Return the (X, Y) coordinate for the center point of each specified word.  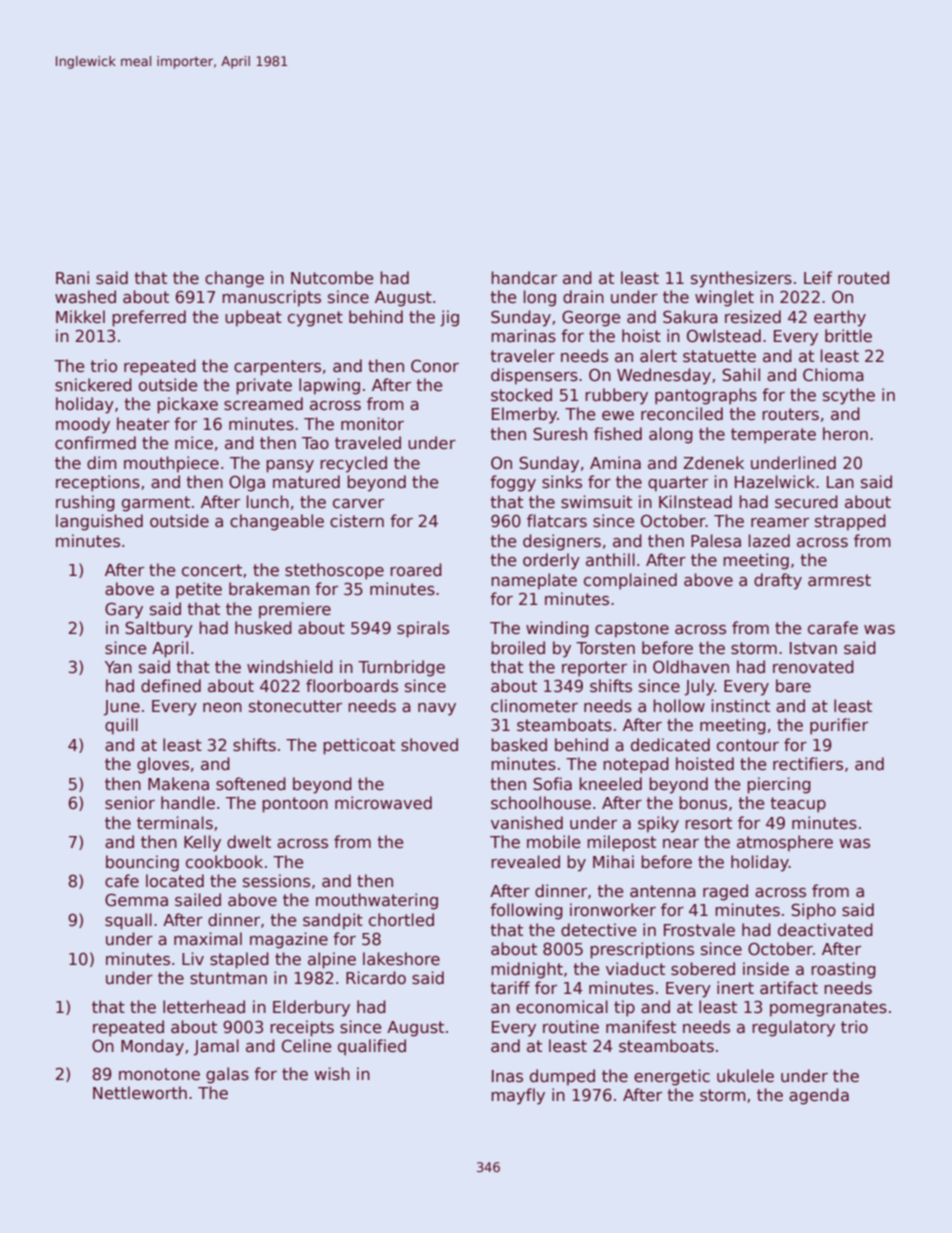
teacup (798, 805)
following (526, 911)
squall (128, 921)
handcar (524, 278)
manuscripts (271, 298)
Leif (818, 277)
